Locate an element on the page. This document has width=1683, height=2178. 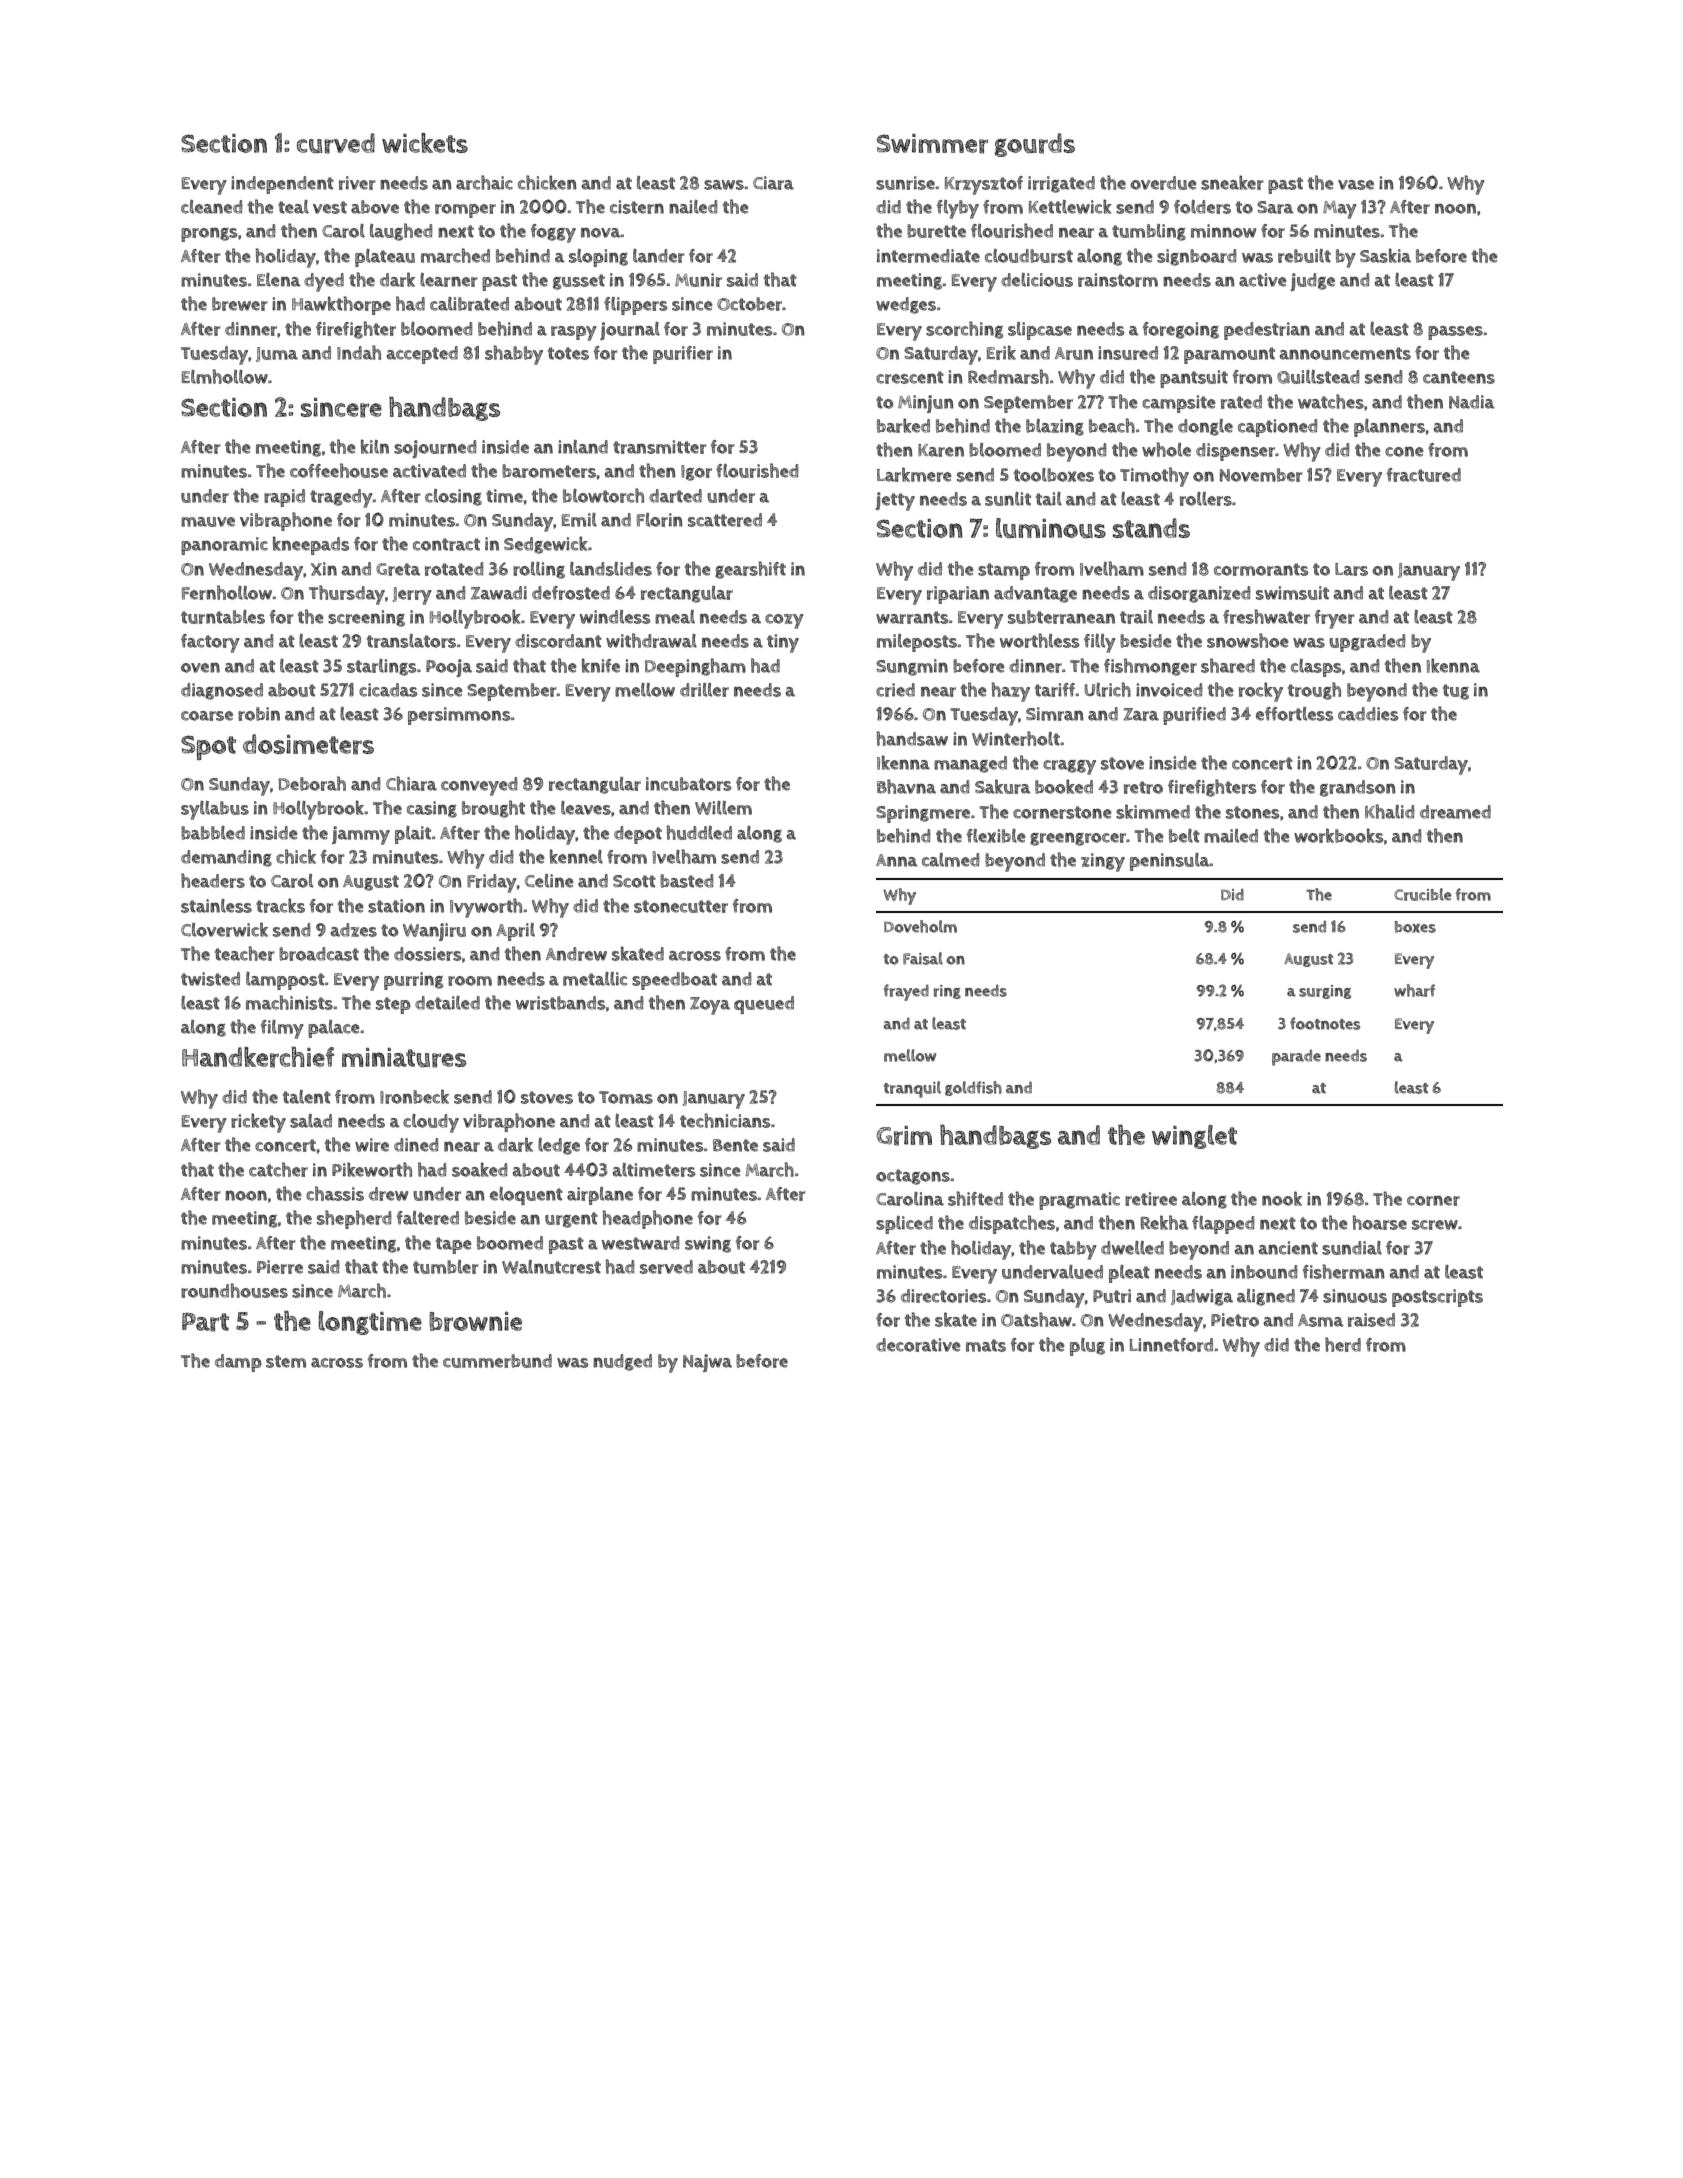
May is located at coordinates (1340, 210).
